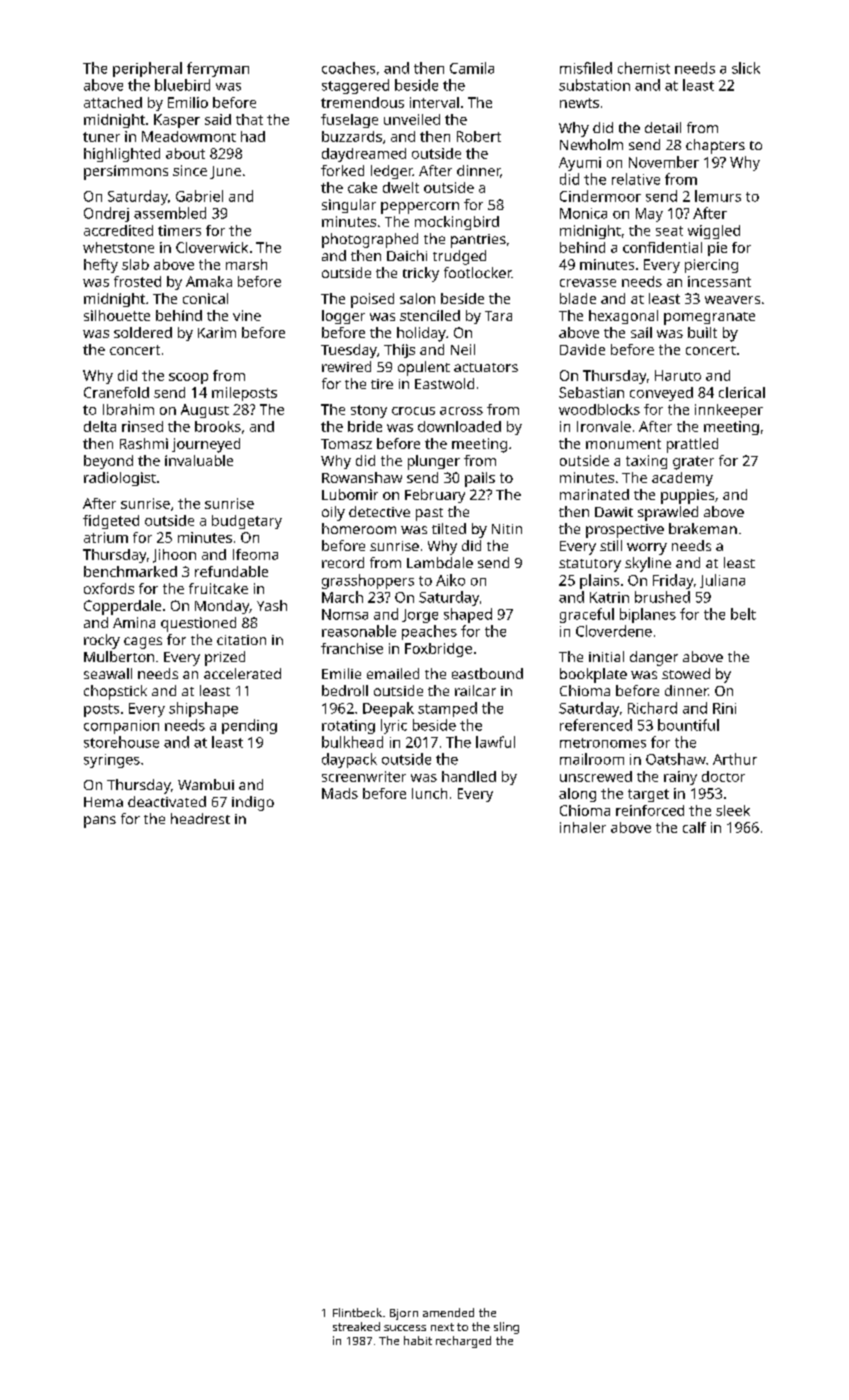  What do you see at coordinates (349, 206) in the screenshot?
I see `singular` at bounding box center [349, 206].
